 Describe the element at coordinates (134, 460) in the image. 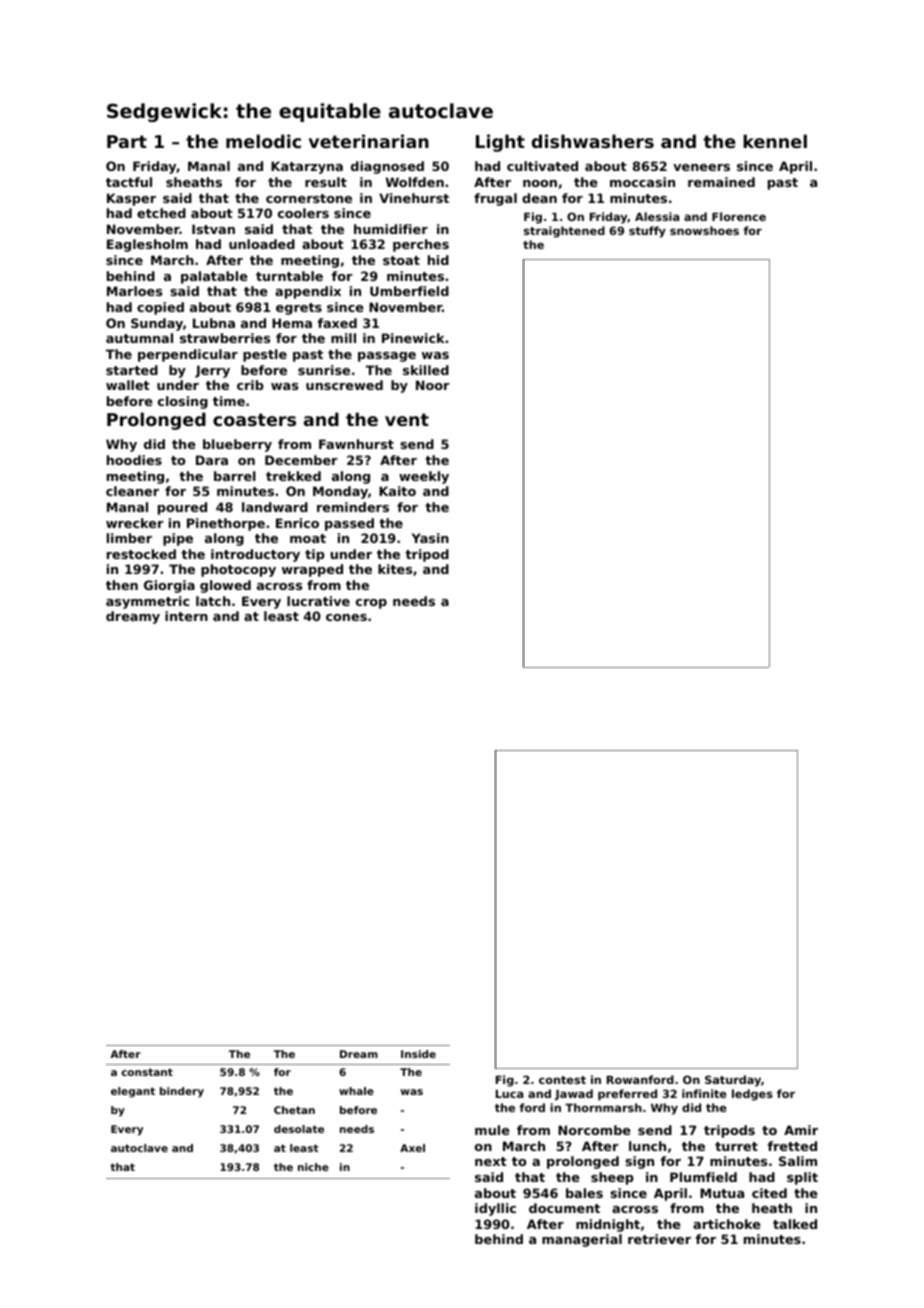

I see `hoodies` at that location.
